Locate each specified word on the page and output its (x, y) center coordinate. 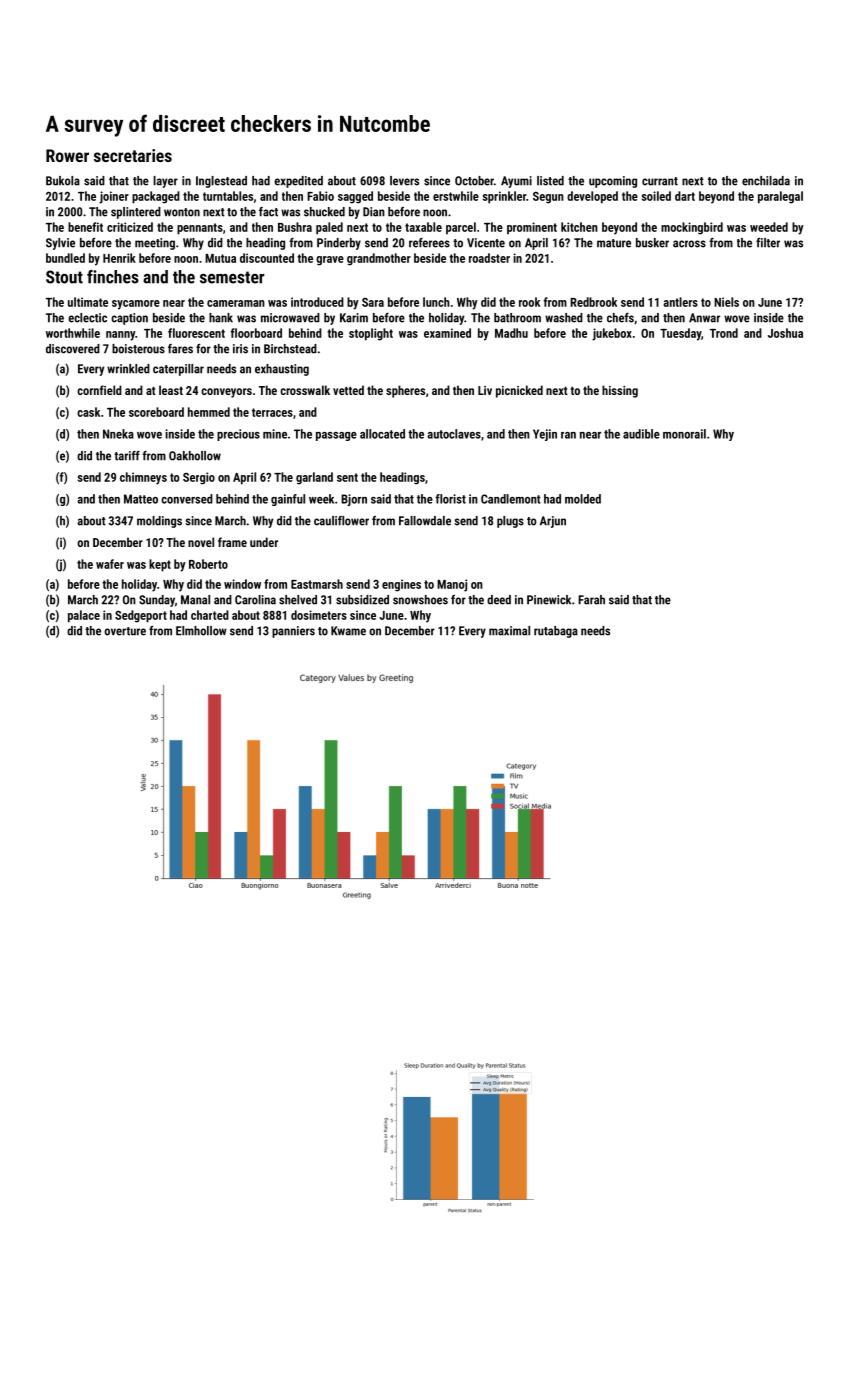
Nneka (118, 434)
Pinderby (339, 244)
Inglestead (221, 182)
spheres (405, 391)
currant (660, 181)
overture (125, 631)
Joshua (785, 333)
